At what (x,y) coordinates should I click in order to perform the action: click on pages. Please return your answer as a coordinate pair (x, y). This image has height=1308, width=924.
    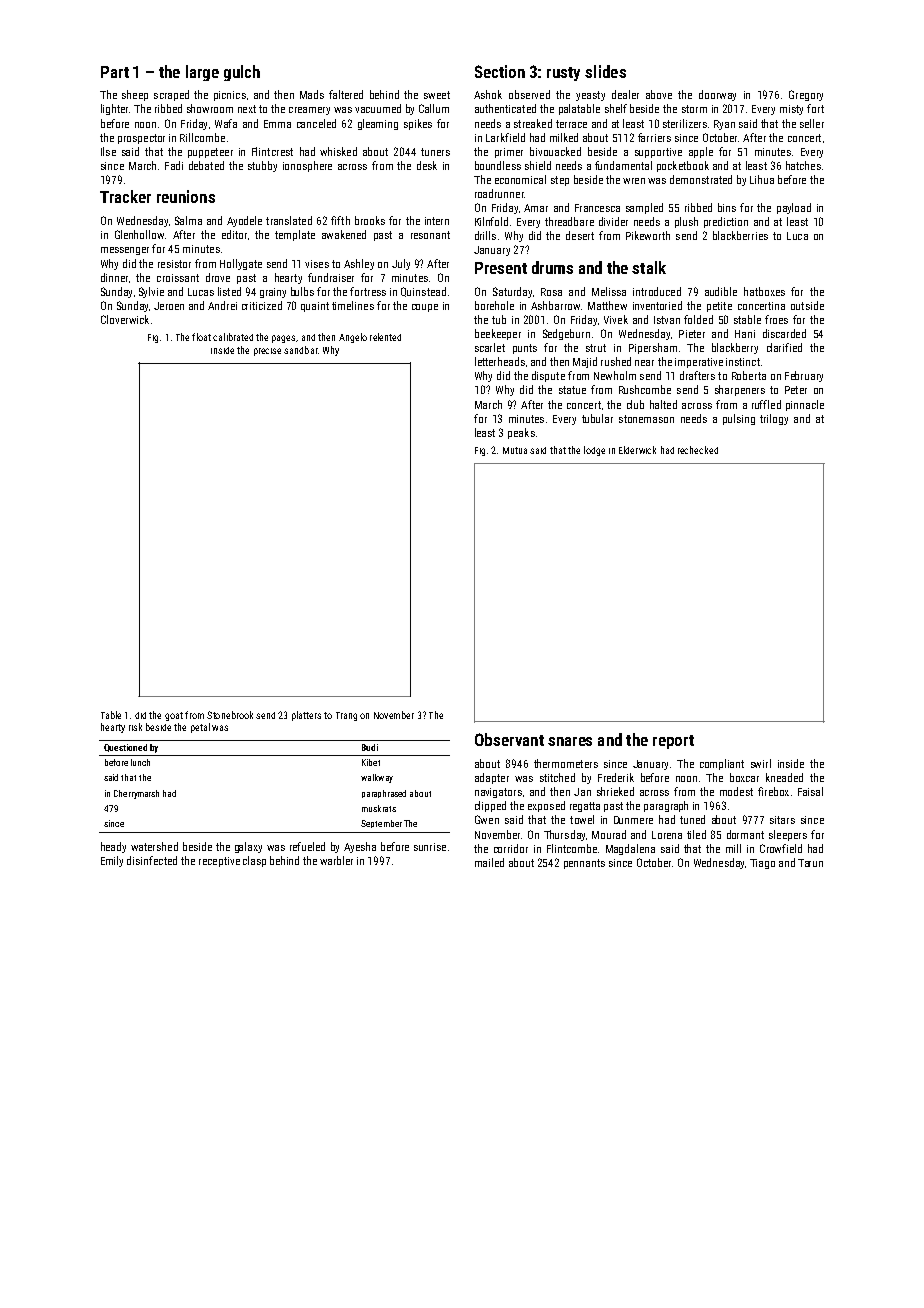
    Looking at the image, I should click on (283, 339).
